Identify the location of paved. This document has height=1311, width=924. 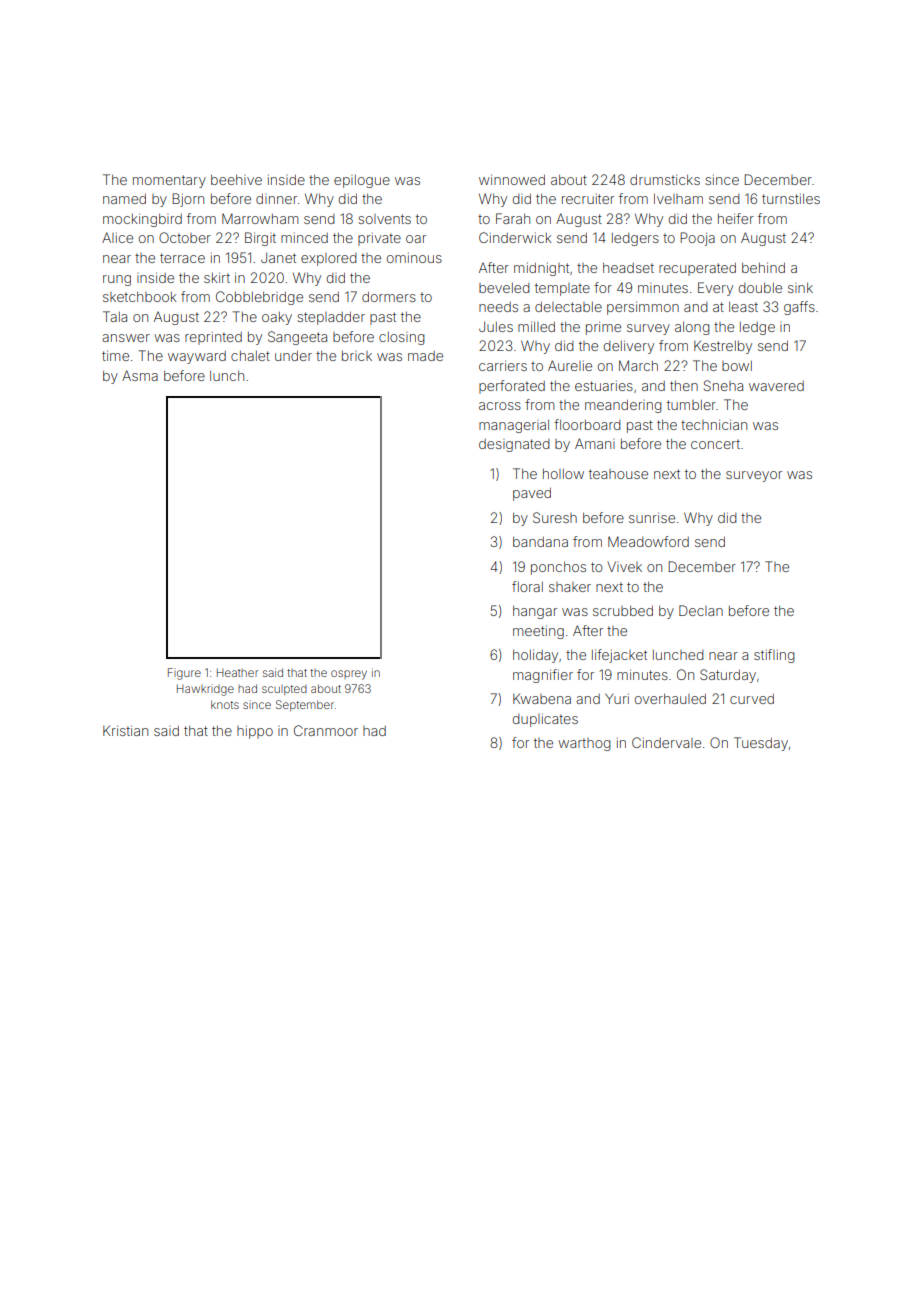
(532, 494).
